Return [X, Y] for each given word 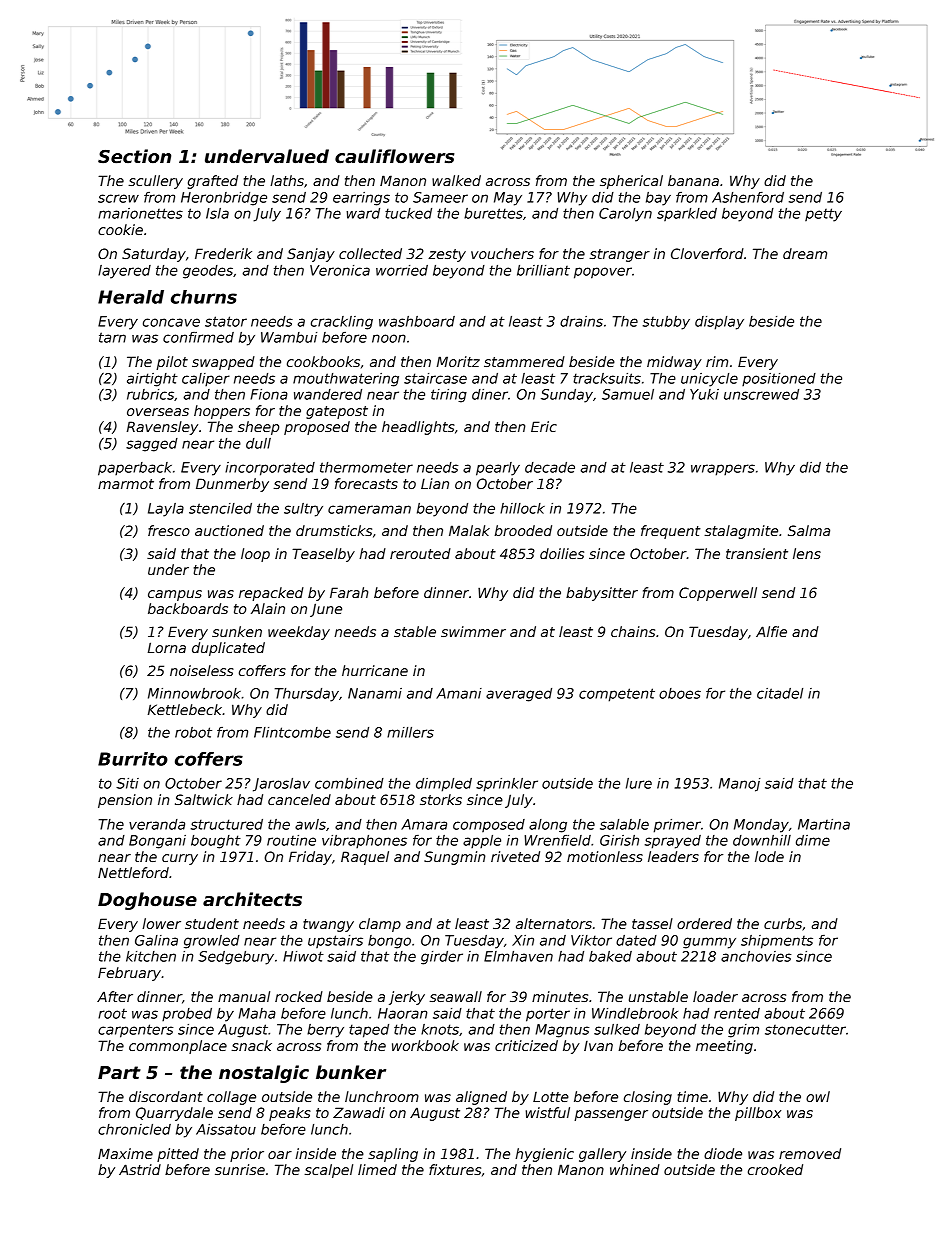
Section [134, 156]
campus [175, 595]
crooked [775, 1169]
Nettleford [133, 872]
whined [635, 1169]
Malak [469, 530]
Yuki [704, 394]
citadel [780, 693]
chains [633, 631]
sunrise [240, 1169]
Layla [166, 510]
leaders [673, 856]
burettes [493, 213]
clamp [380, 925]
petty [823, 215]
